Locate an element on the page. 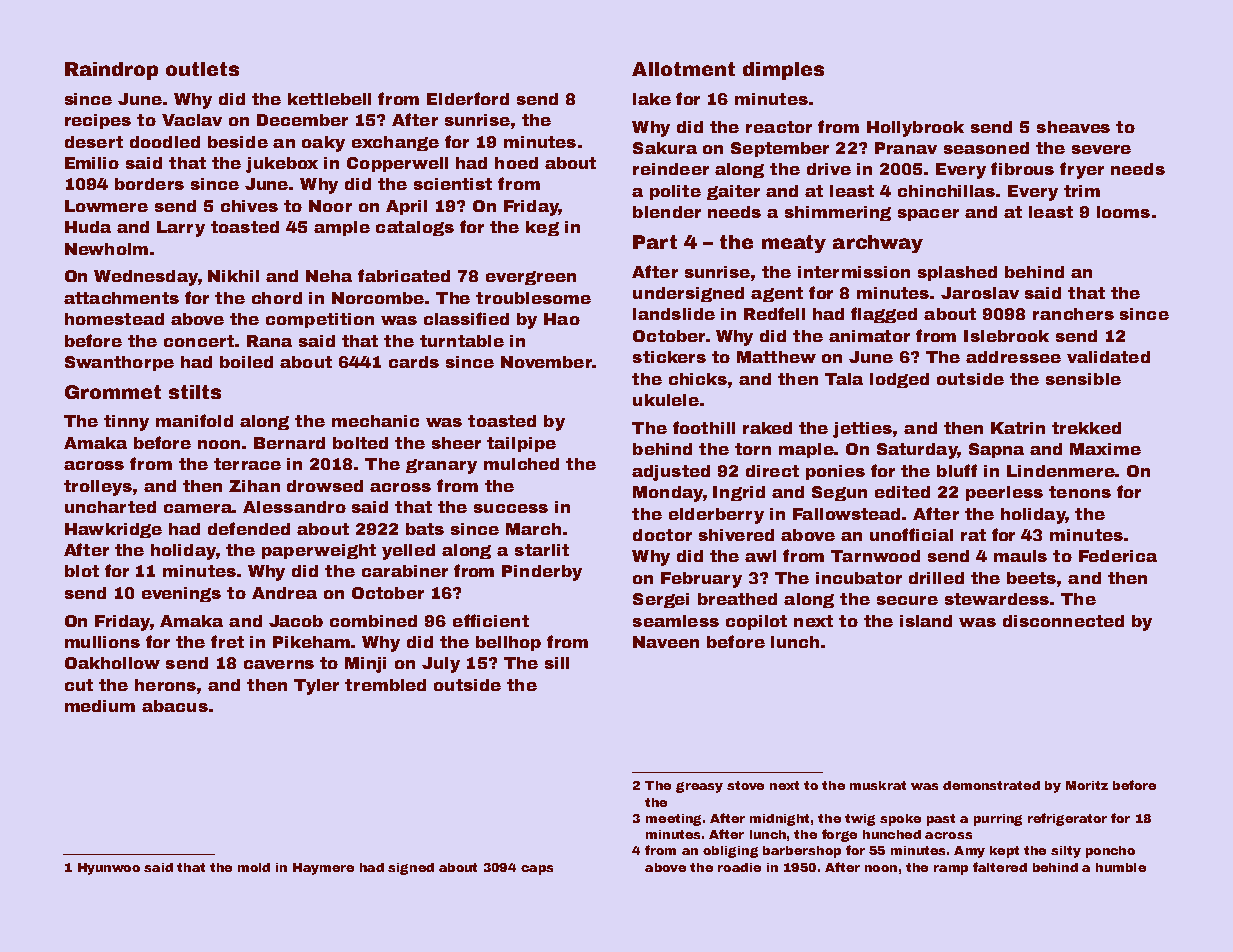 The width and height of the image is (1233, 952). Andrea is located at coordinates (284, 593).
